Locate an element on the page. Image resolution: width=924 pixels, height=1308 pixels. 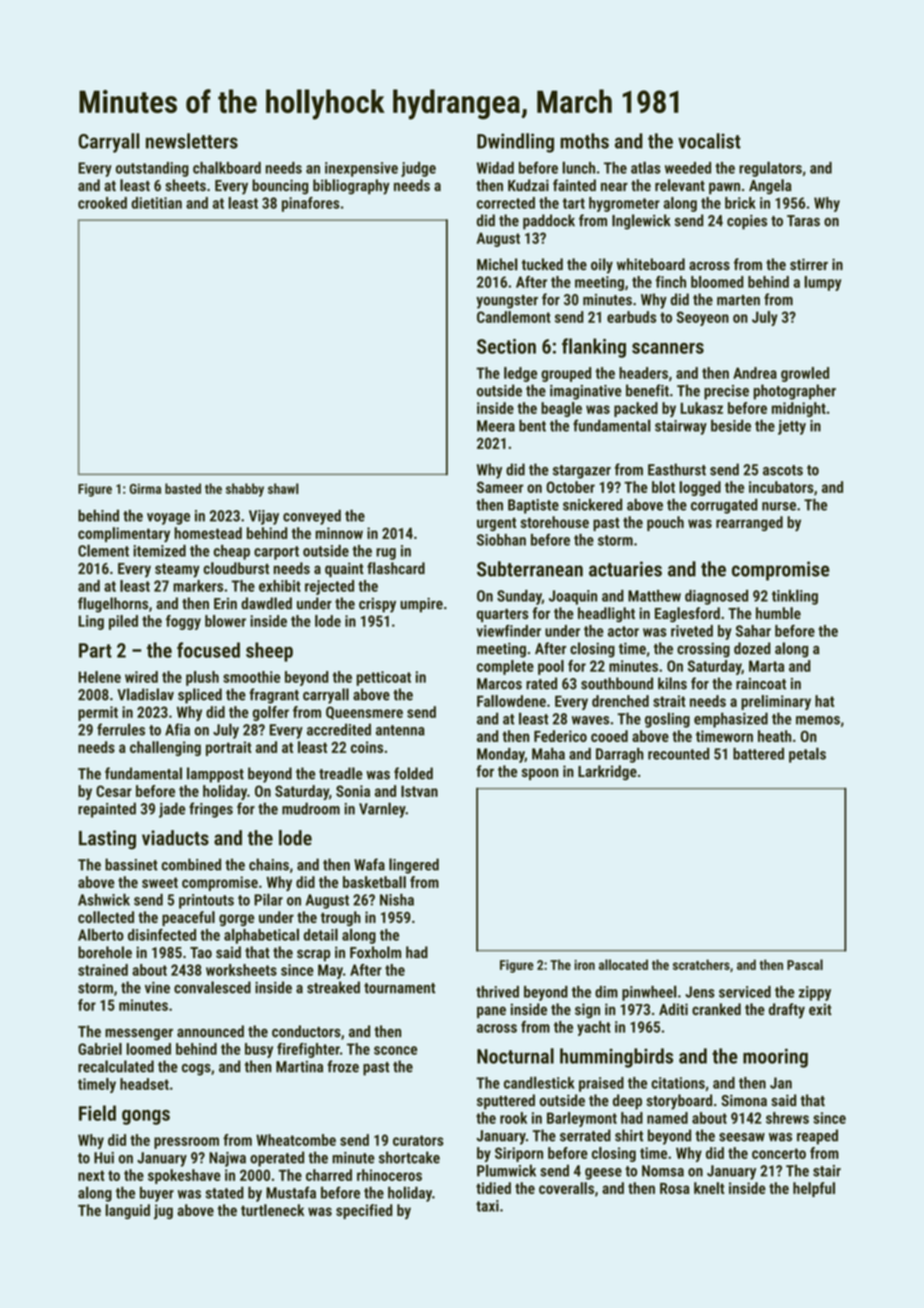
battered is located at coordinates (758, 754).
